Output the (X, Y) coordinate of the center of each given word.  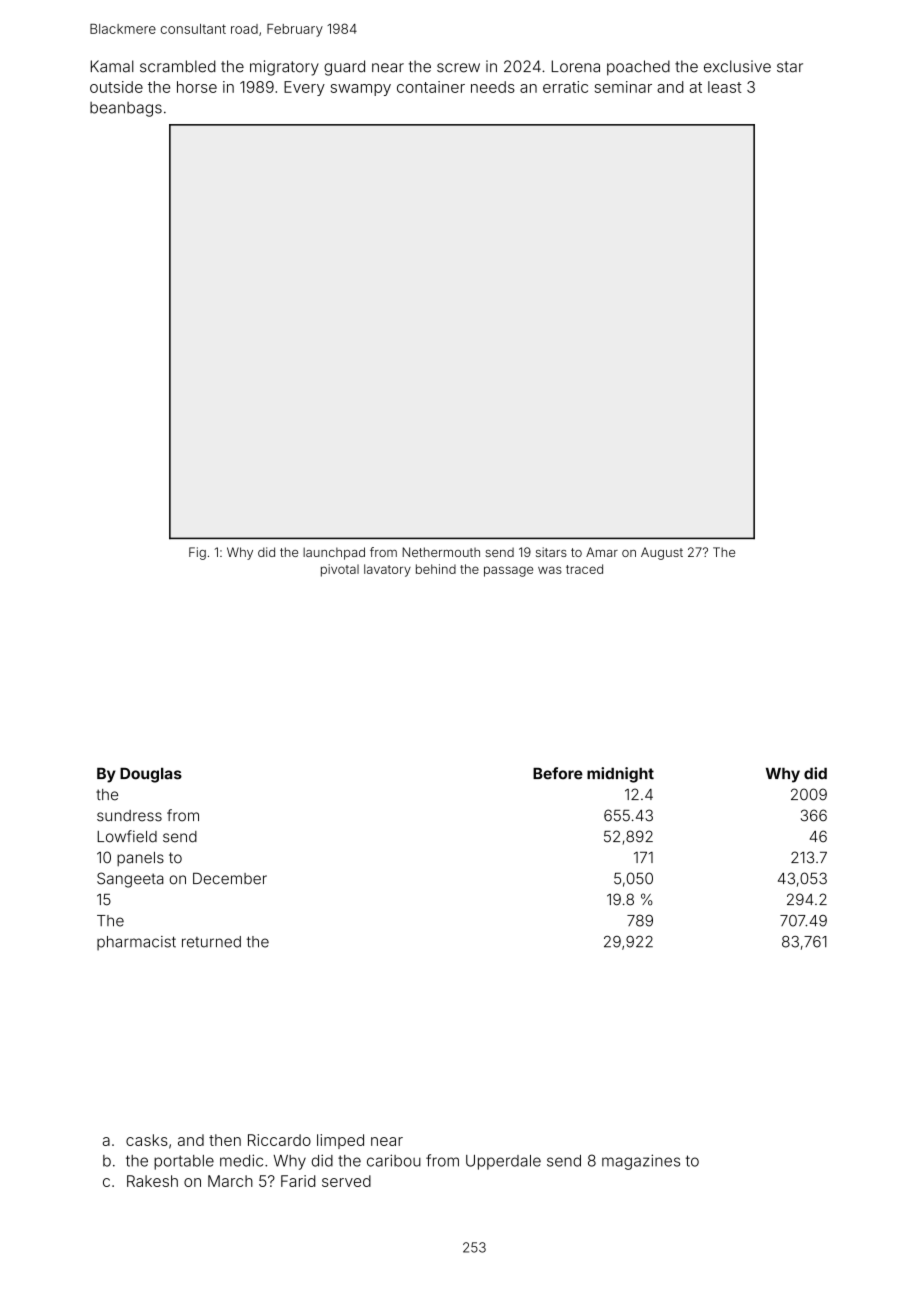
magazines (641, 1162)
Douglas (151, 775)
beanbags (126, 109)
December (230, 879)
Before (558, 773)
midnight (620, 775)
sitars (551, 552)
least (725, 87)
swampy (361, 90)
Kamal (112, 66)
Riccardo (279, 1140)
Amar (602, 552)
